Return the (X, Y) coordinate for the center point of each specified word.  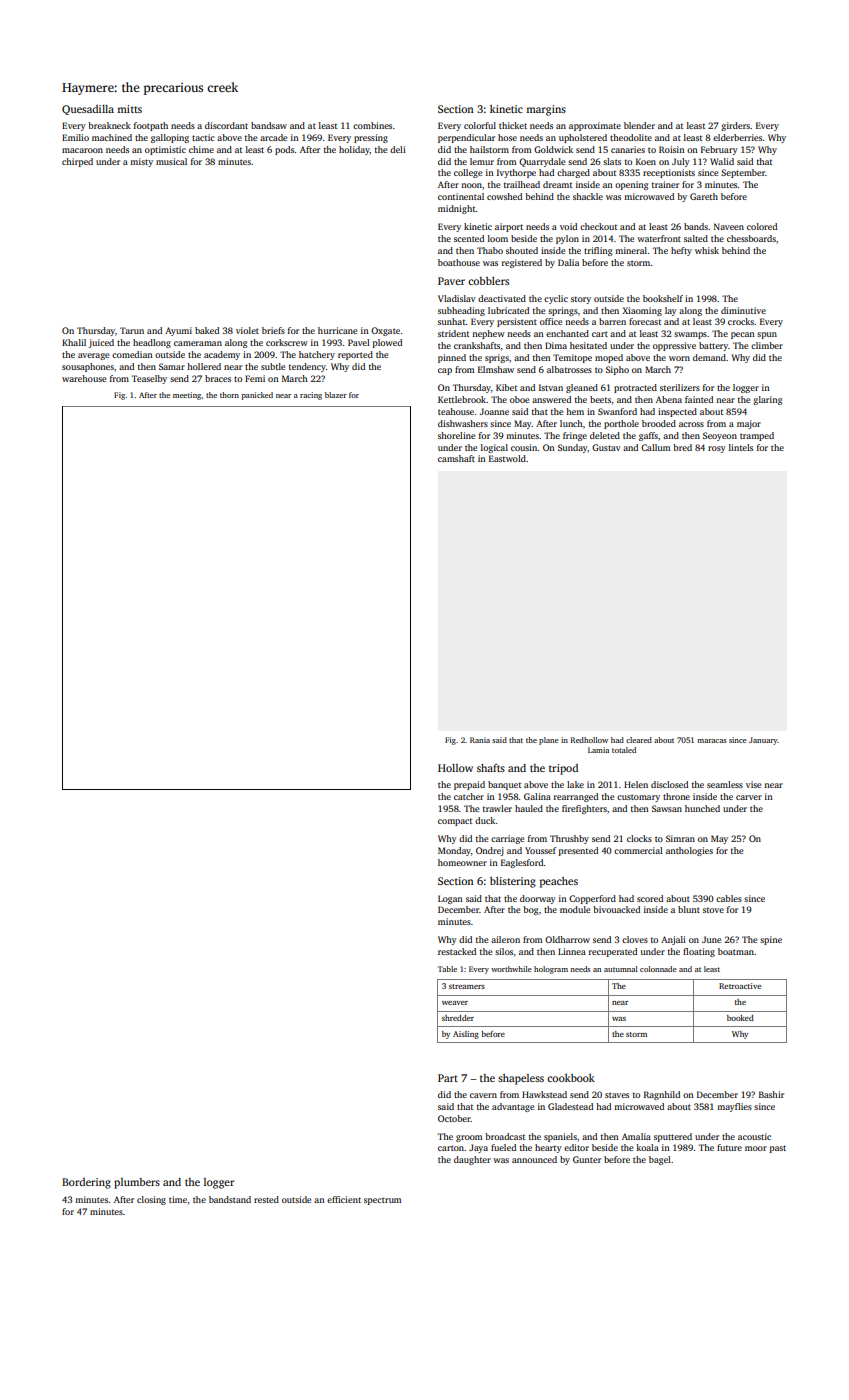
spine (771, 940)
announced (534, 1159)
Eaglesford (522, 863)
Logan (450, 899)
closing (151, 1200)
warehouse (84, 378)
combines (372, 125)
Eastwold (507, 458)
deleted (605, 435)
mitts (129, 109)
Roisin (672, 149)
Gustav (606, 447)
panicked (257, 396)
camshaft (456, 458)
